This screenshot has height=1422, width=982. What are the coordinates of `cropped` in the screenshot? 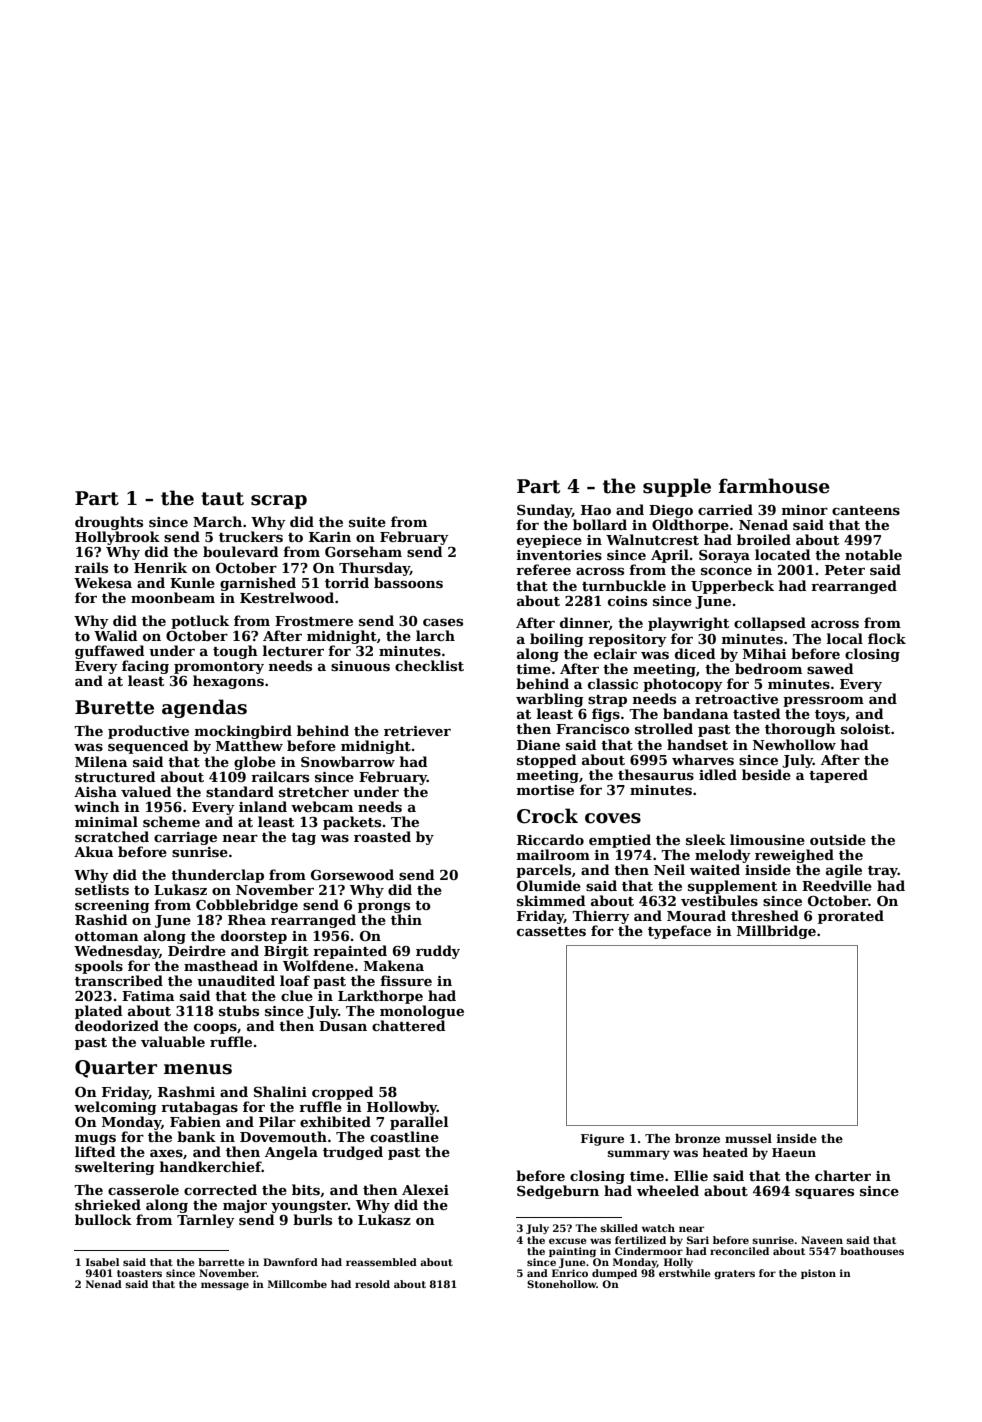 It's located at (343, 1093).
